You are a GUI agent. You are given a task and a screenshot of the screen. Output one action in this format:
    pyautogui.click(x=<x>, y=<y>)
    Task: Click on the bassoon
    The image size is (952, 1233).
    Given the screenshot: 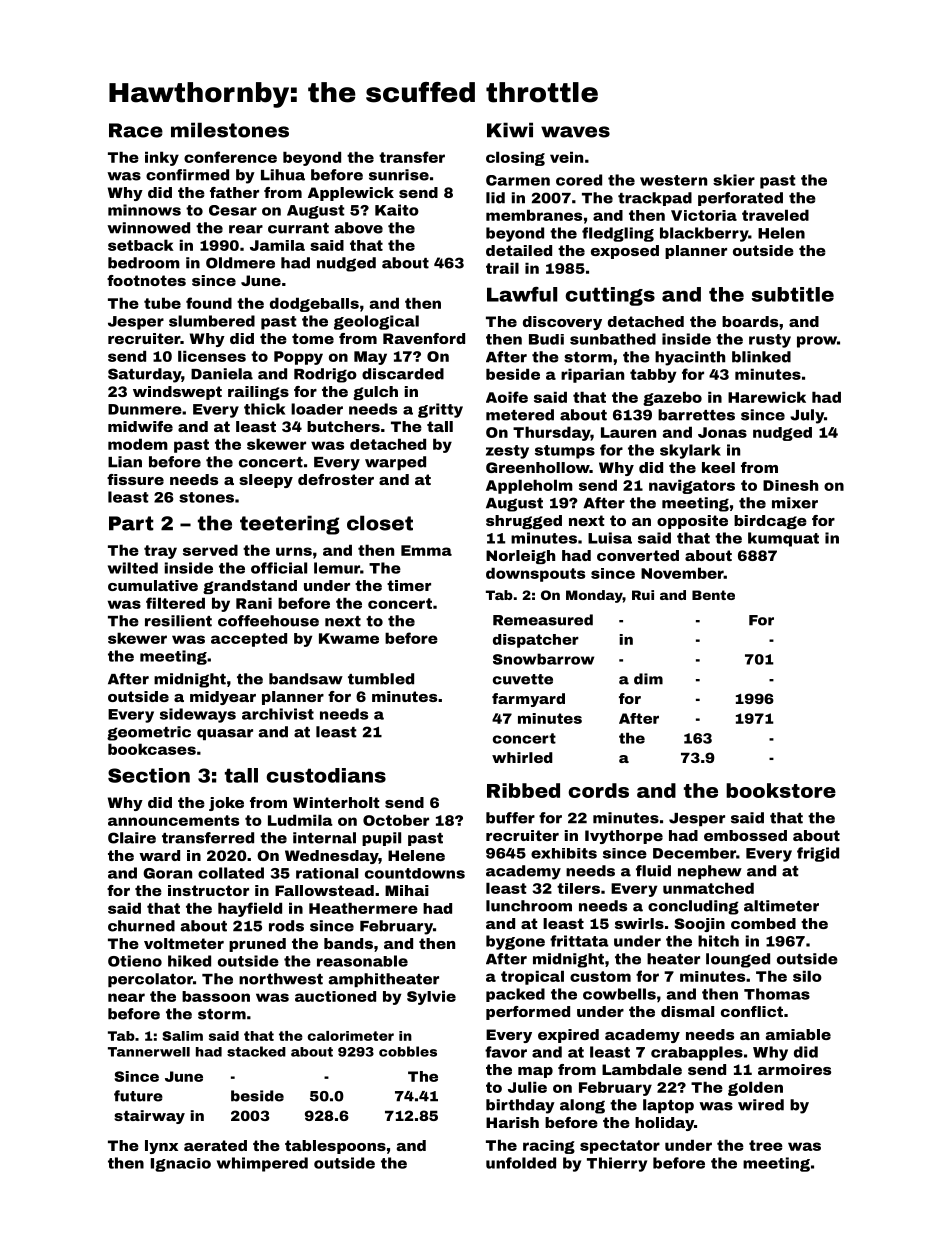 What is the action you would take?
    pyautogui.click(x=216, y=996)
